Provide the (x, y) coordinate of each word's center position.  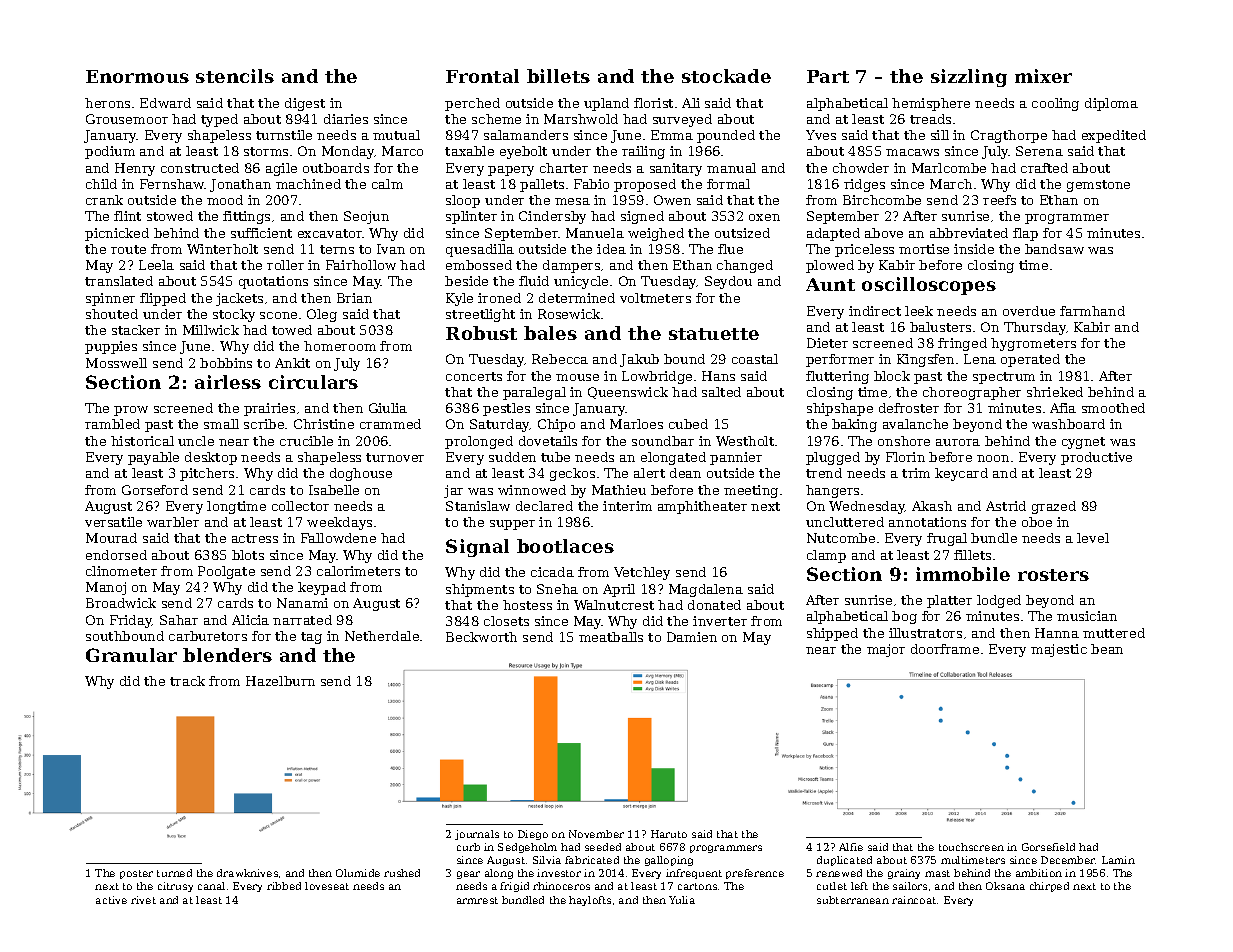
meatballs (611, 637)
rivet (143, 900)
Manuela (595, 233)
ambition (1039, 873)
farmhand (1092, 311)
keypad (322, 588)
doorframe (945, 649)
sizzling (969, 78)
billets (558, 76)
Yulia (682, 900)
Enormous (137, 76)
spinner (110, 299)
